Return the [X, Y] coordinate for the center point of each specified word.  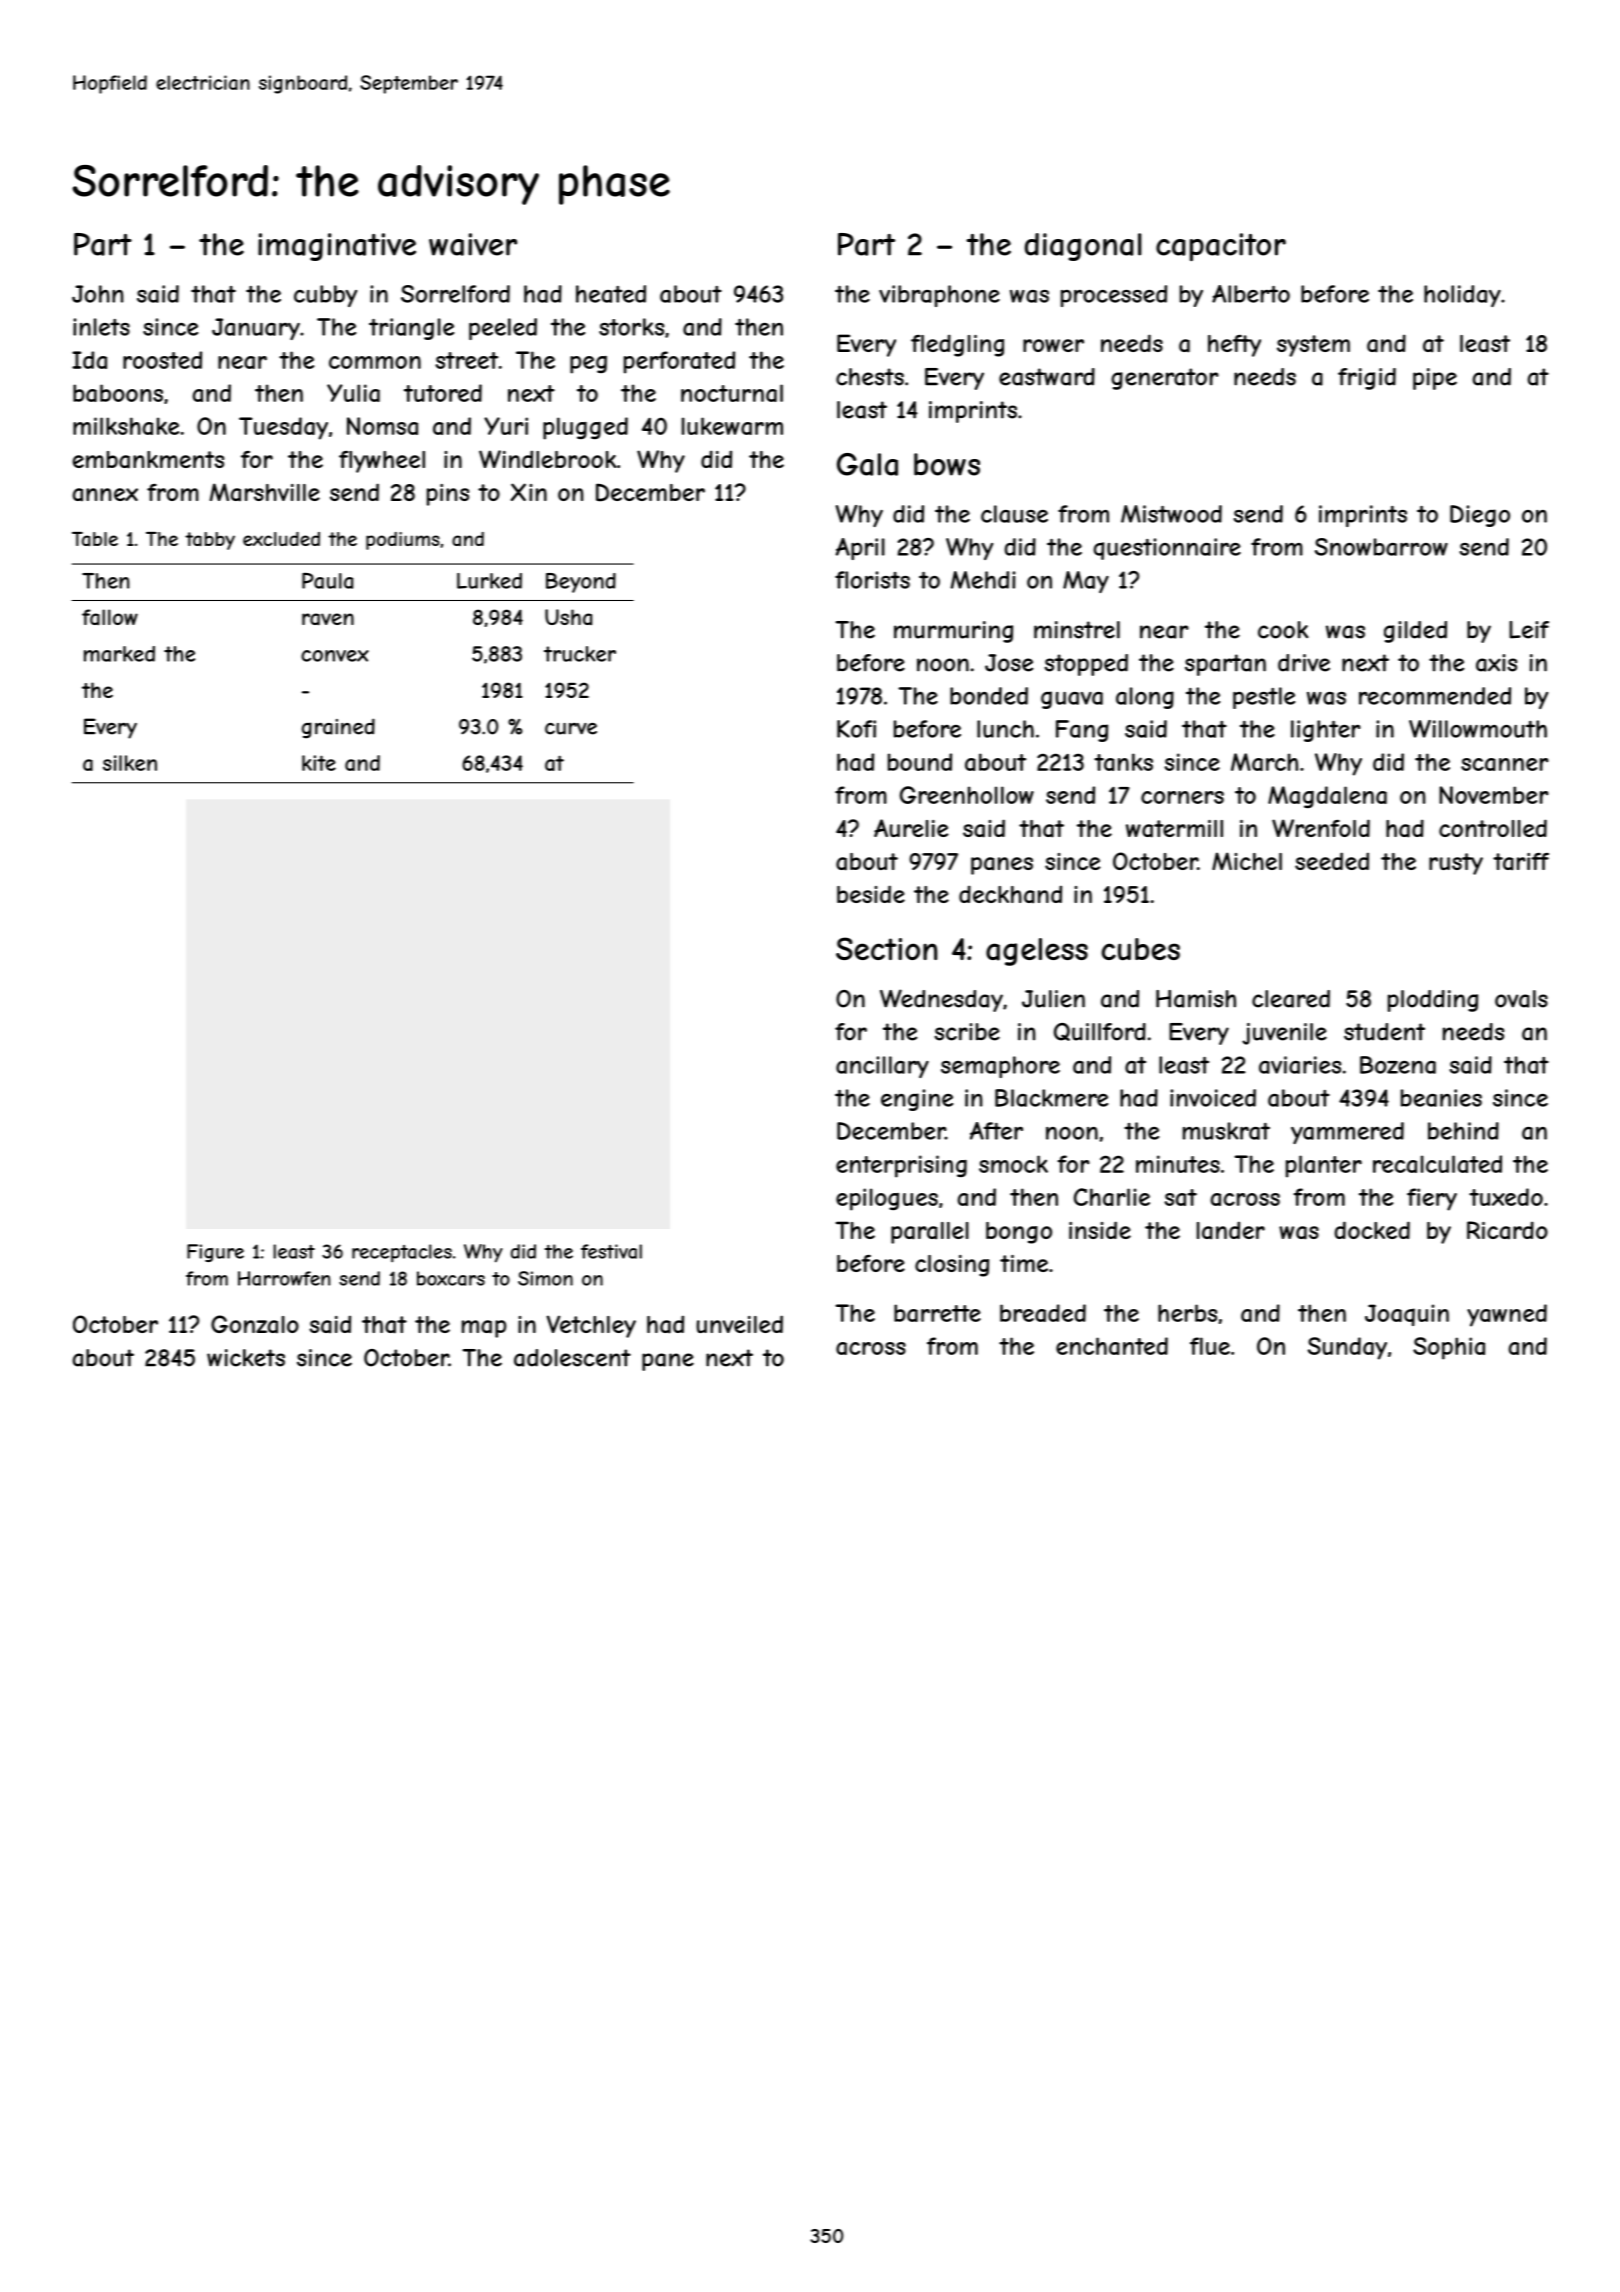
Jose [1009, 663]
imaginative [337, 247]
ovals [1521, 999]
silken [130, 763]
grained [338, 728]
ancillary [882, 1067]
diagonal [1083, 247]
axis [1496, 663]
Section [886, 948]
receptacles [402, 1253]
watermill [1174, 829]
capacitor [1221, 247]
